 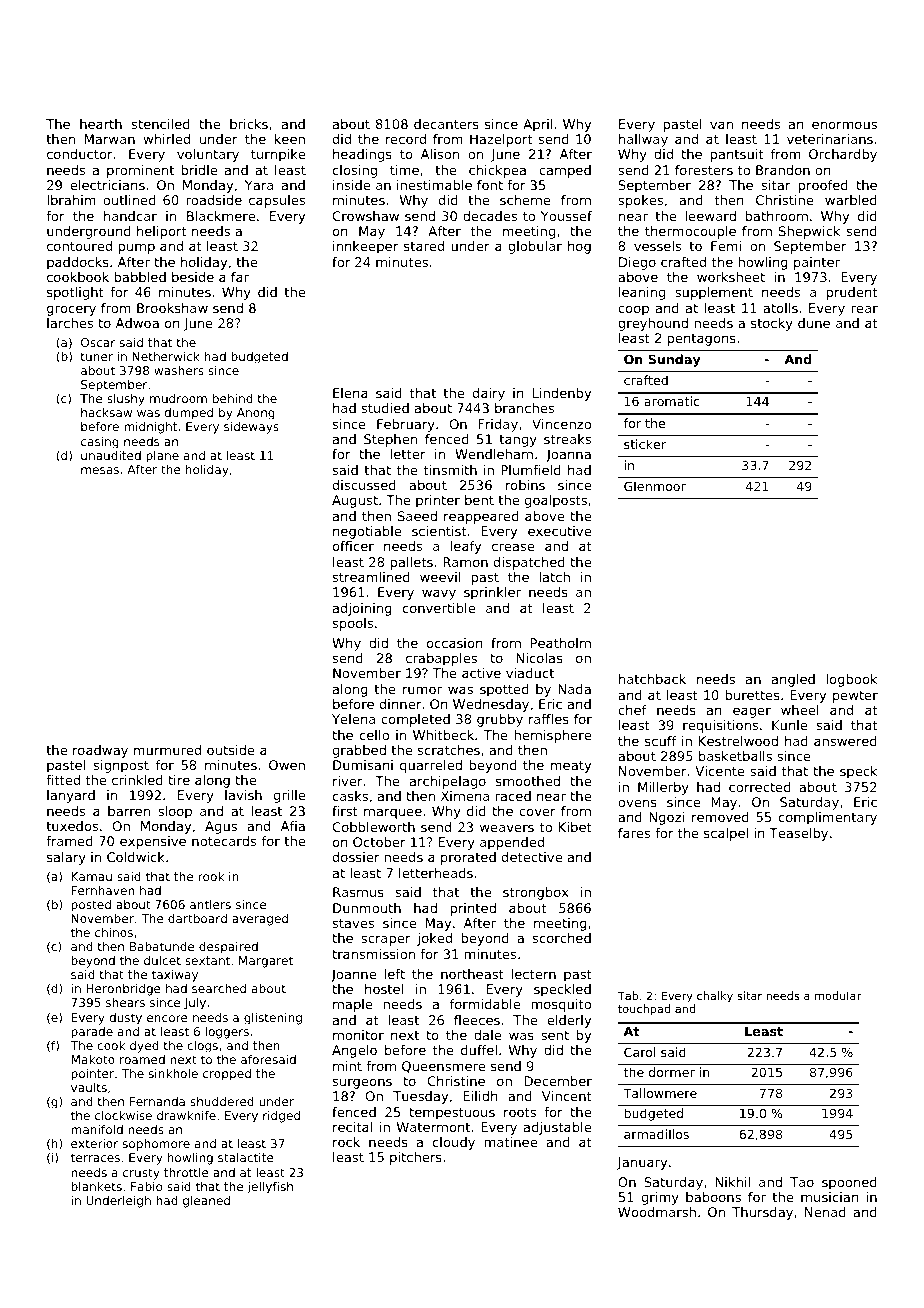 I want to click on Woodmarsh, so click(x=657, y=1212).
